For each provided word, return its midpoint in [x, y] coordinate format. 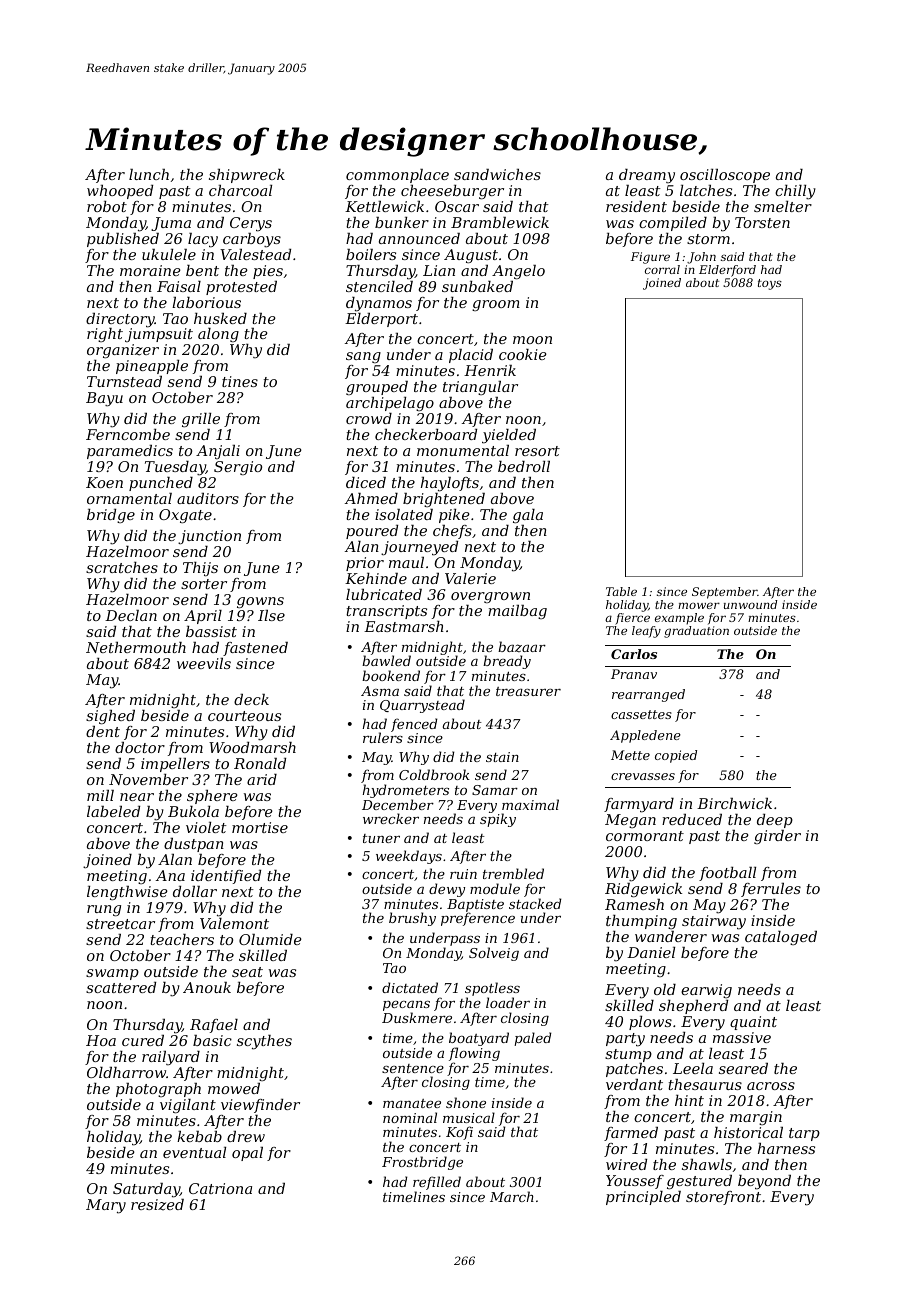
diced [366, 482]
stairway [714, 922]
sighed [110, 717]
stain [502, 757]
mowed [234, 1088]
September [725, 593]
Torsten [762, 222]
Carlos [634, 654]
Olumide [270, 939]
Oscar [457, 206]
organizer [123, 351]
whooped [120, 192]
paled [533, 1039]
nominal [410, 1117]
